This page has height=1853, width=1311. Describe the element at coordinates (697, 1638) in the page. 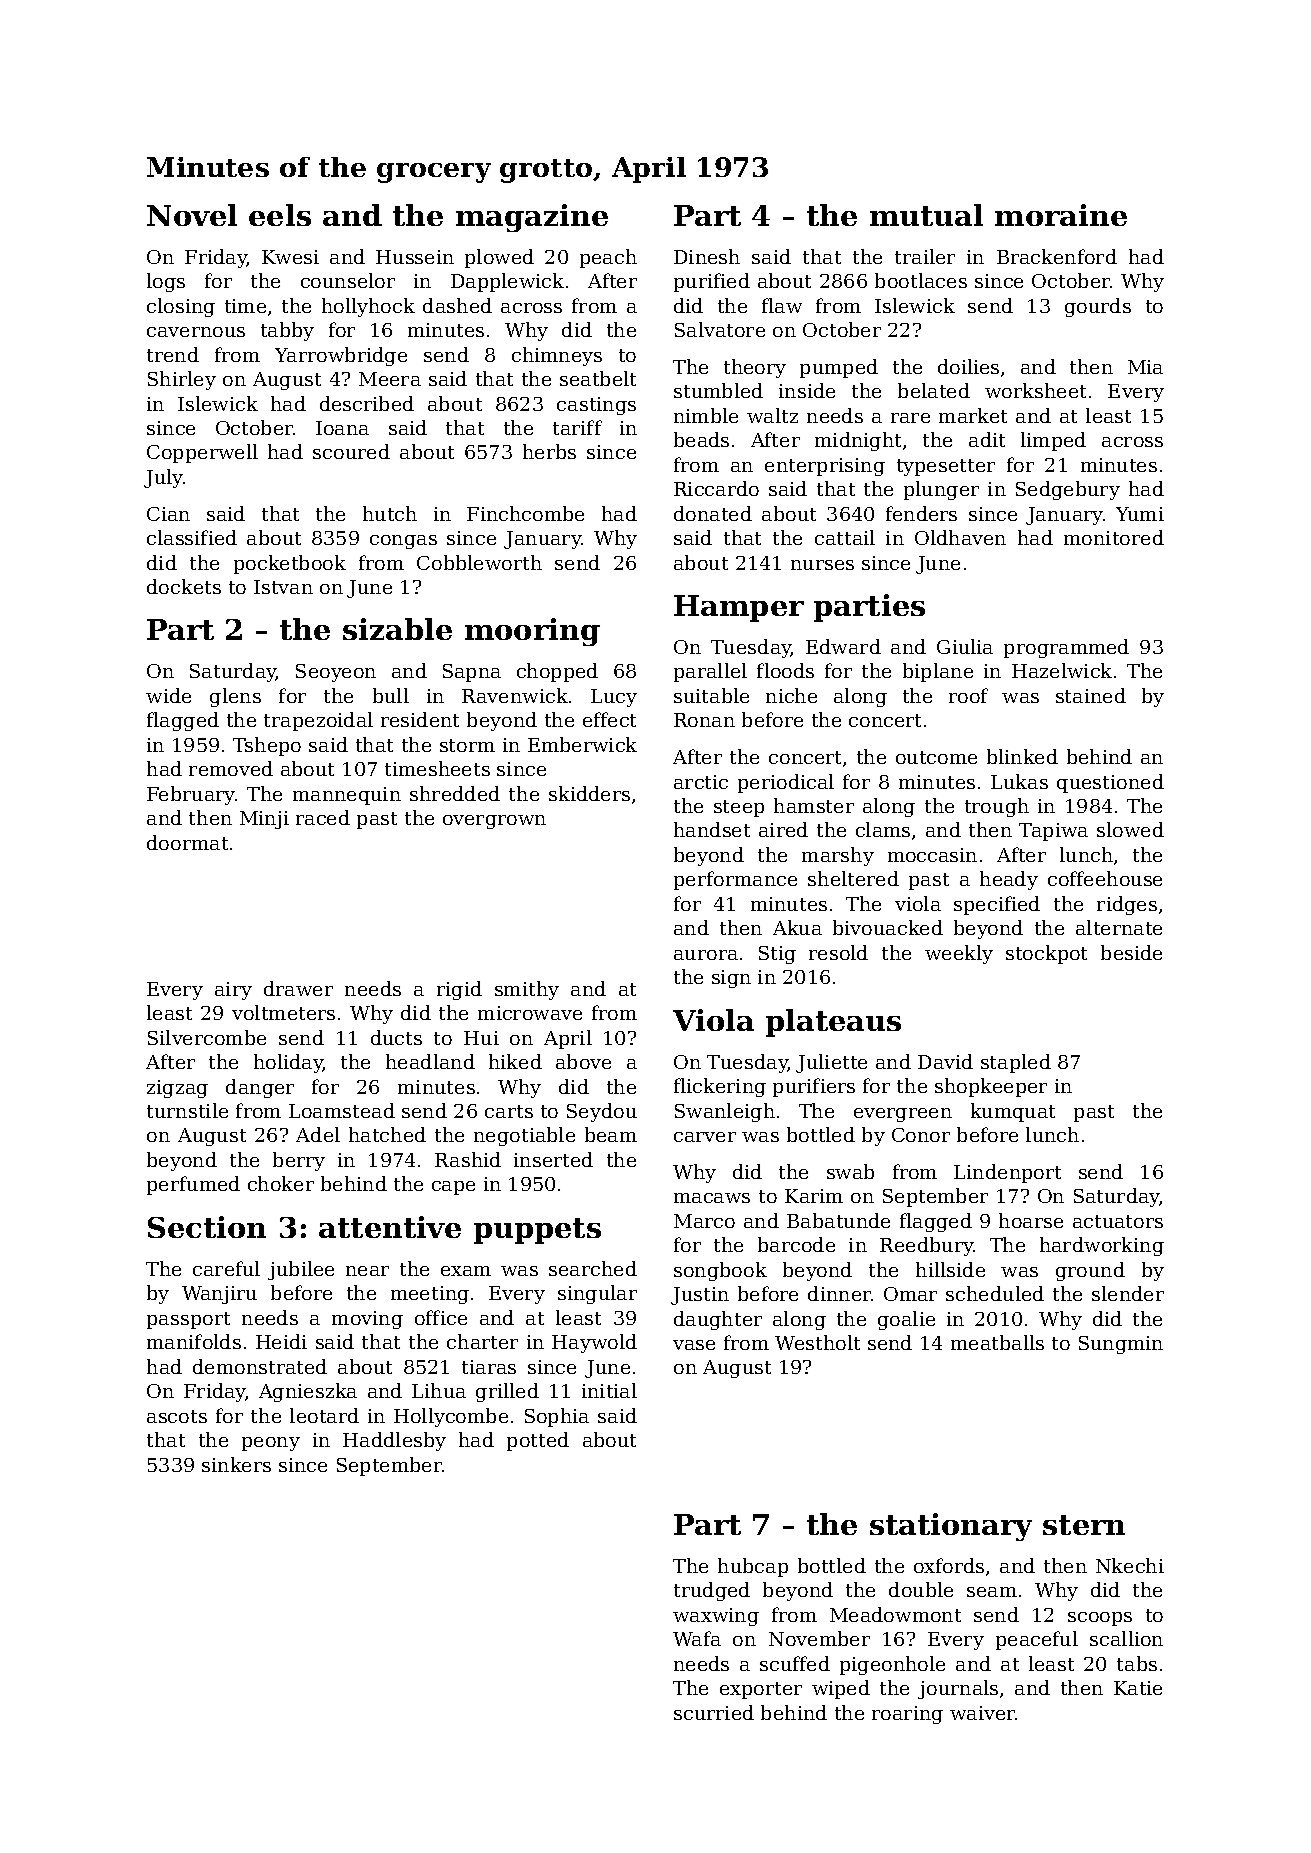

I see `Wafa` at that location.
